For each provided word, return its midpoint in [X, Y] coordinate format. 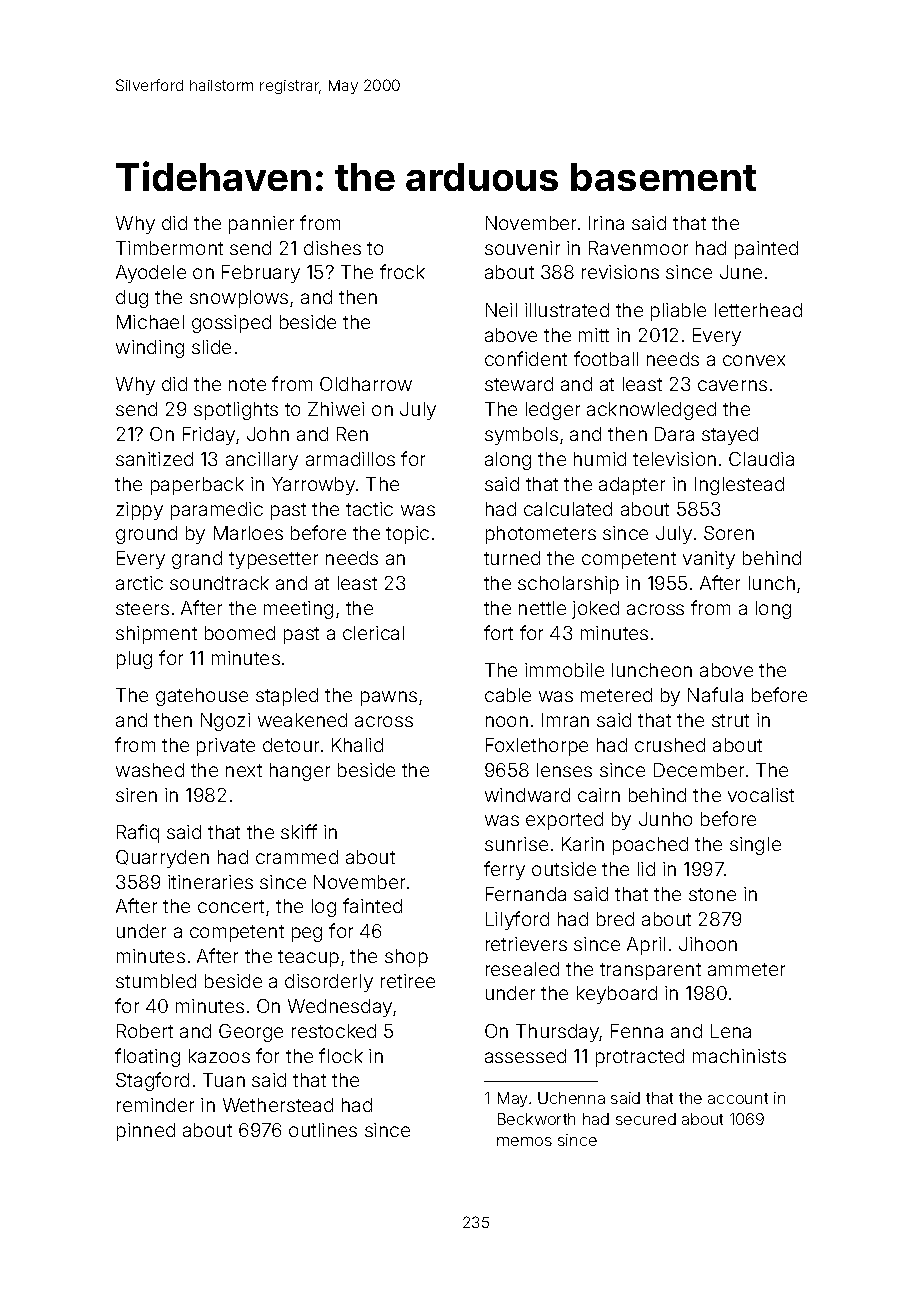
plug [134, 660]
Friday [209, 436]
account [738, 1098]
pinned [146, 1132]
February [261, 274]
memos [524, 1141]
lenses [564, 770]
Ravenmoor [638, 248]
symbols [521, 436]
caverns [732, 385]
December [699, 770]
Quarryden [162, 859]
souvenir [522, 248]
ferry [504, 870]
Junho [665, 819]
